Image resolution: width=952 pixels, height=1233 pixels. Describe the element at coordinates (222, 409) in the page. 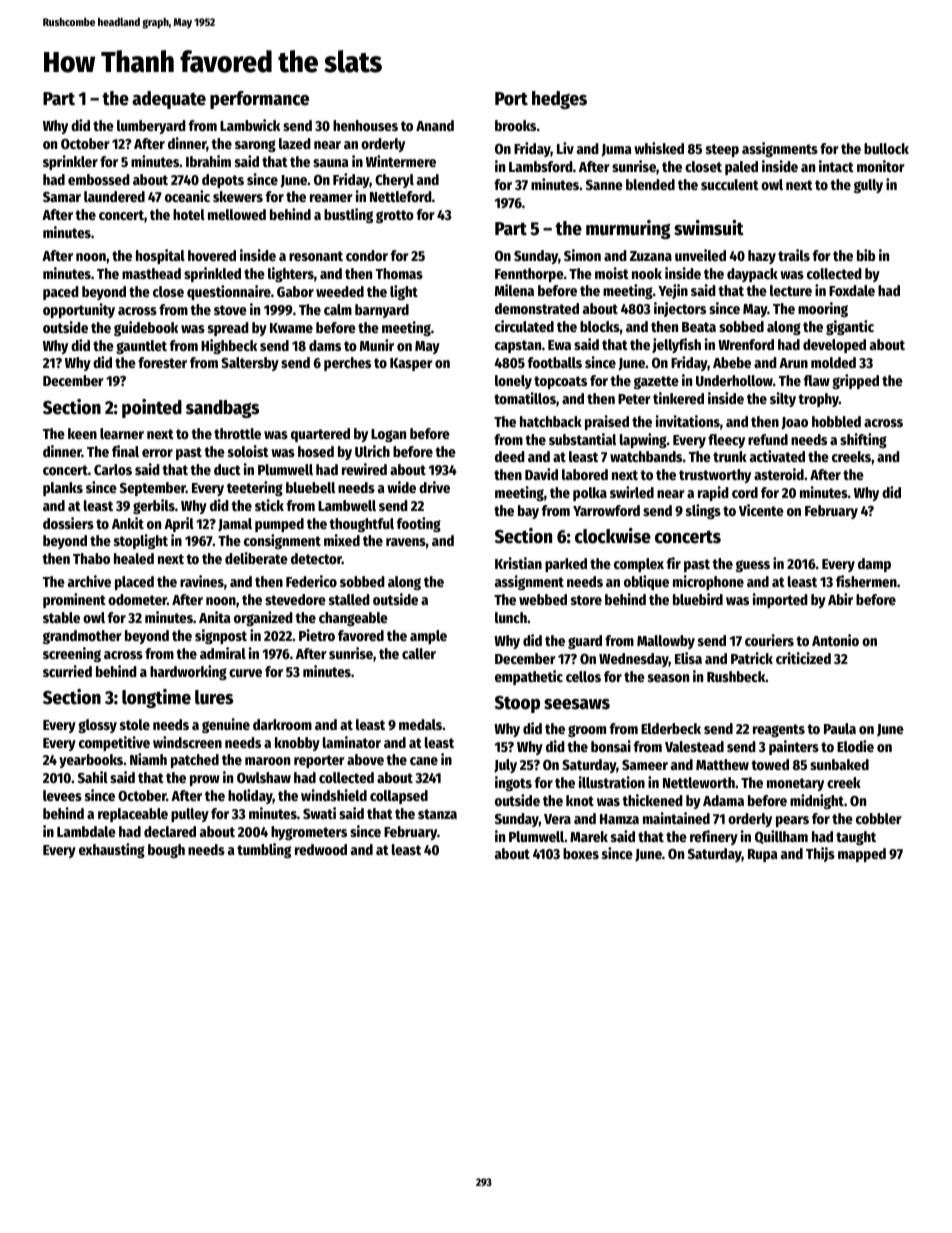

I see `sandbags` at that location.
